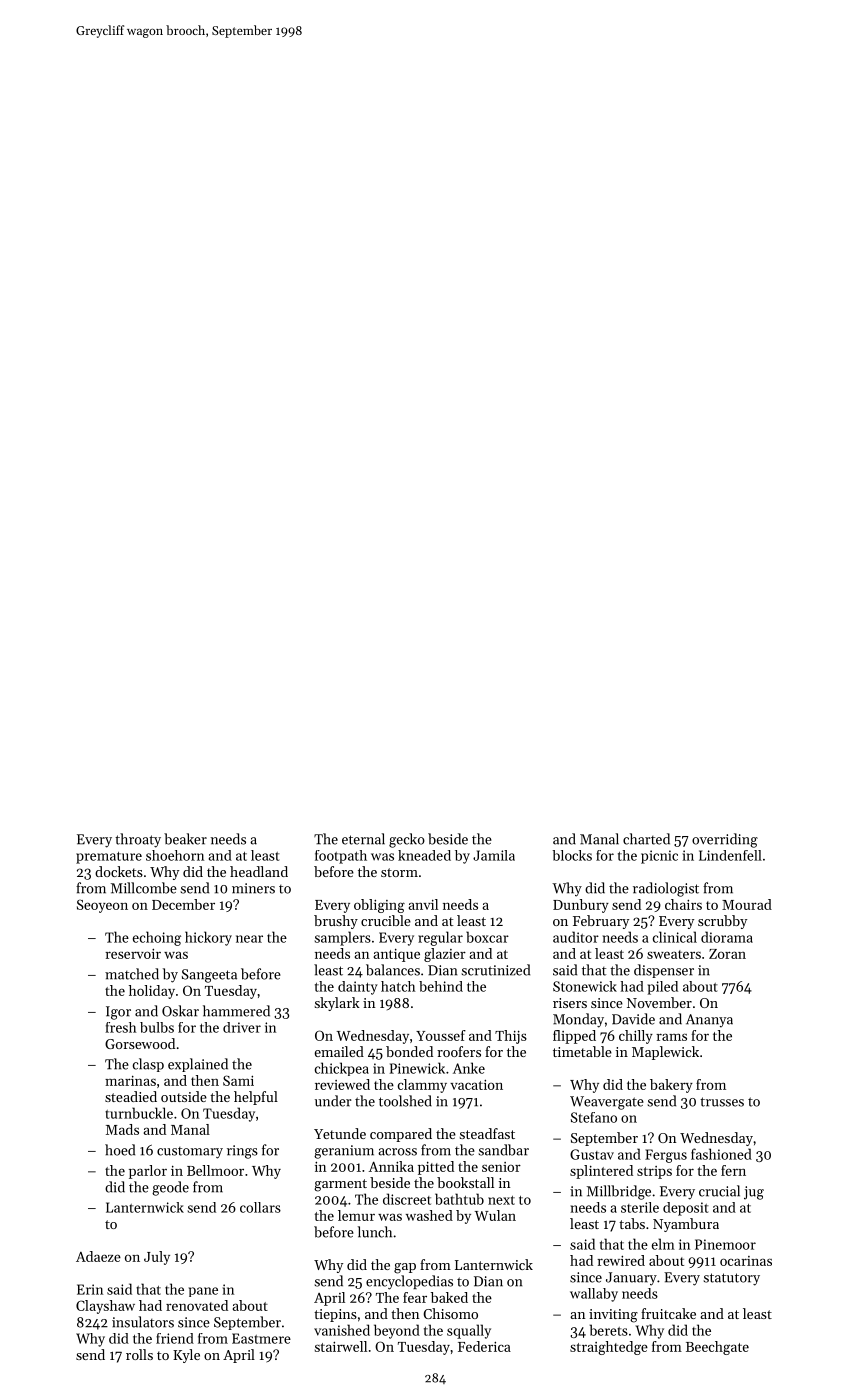  I want to click on reviewed, so click(342, 1084).
